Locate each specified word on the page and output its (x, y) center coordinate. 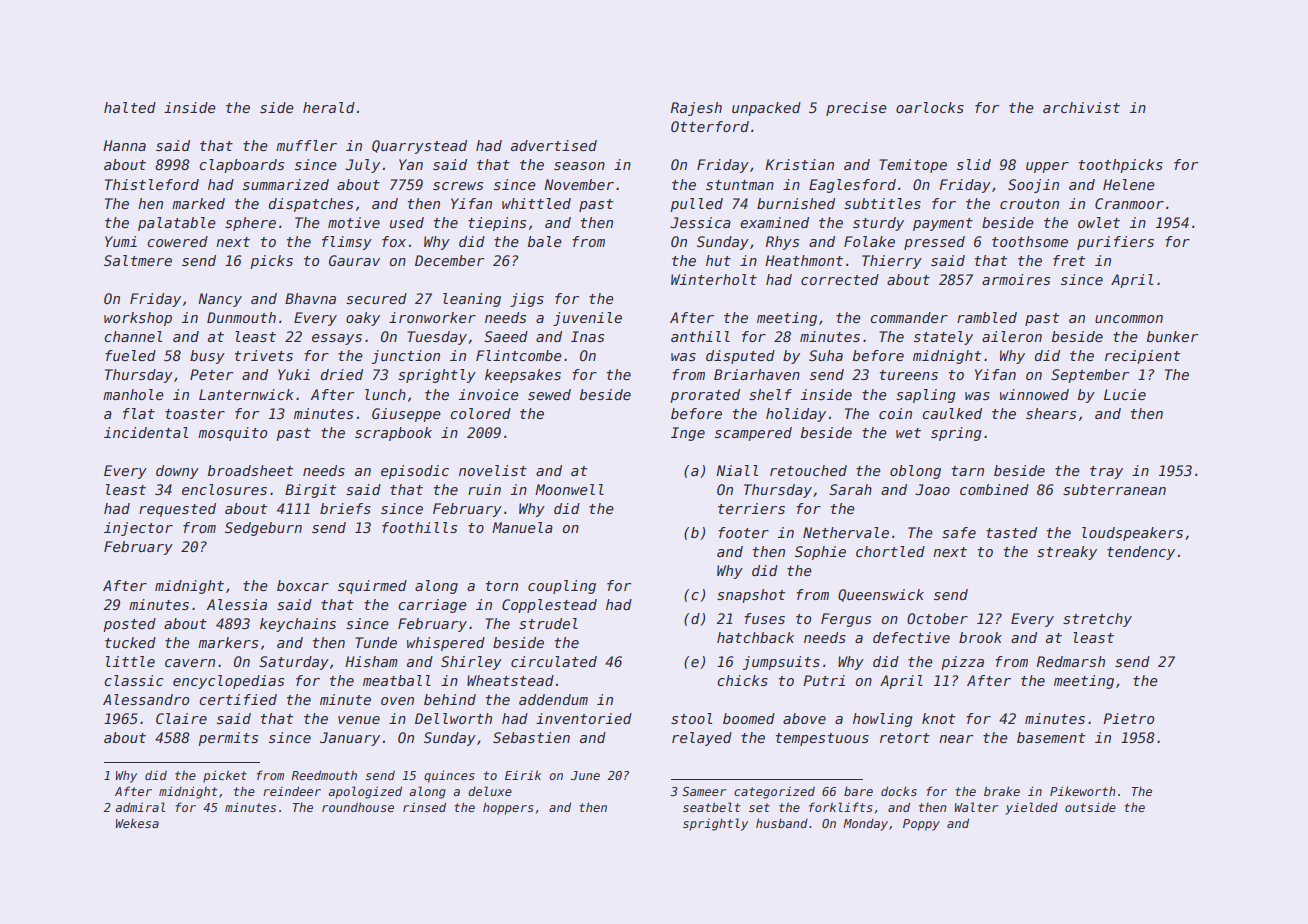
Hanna (124, 145)
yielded (1031, 808)
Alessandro (146, 699)
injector (138, 529)
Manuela (522, 527)
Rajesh (696, 109)
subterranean (1114, 489)
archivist (1081, 107)
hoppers (508, 808)
